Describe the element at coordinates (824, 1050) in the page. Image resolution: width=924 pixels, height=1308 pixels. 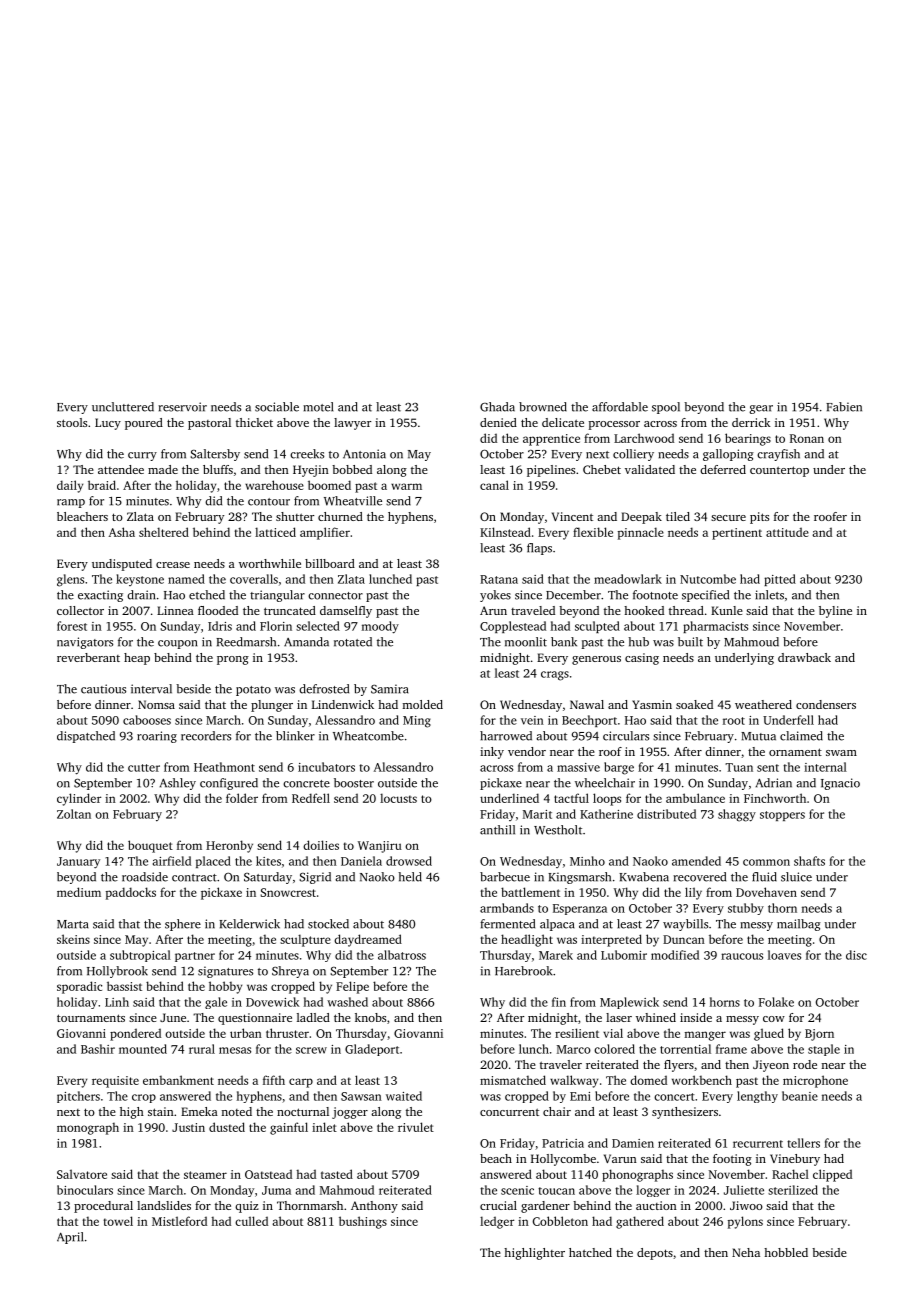
I see `staple` at that location.
